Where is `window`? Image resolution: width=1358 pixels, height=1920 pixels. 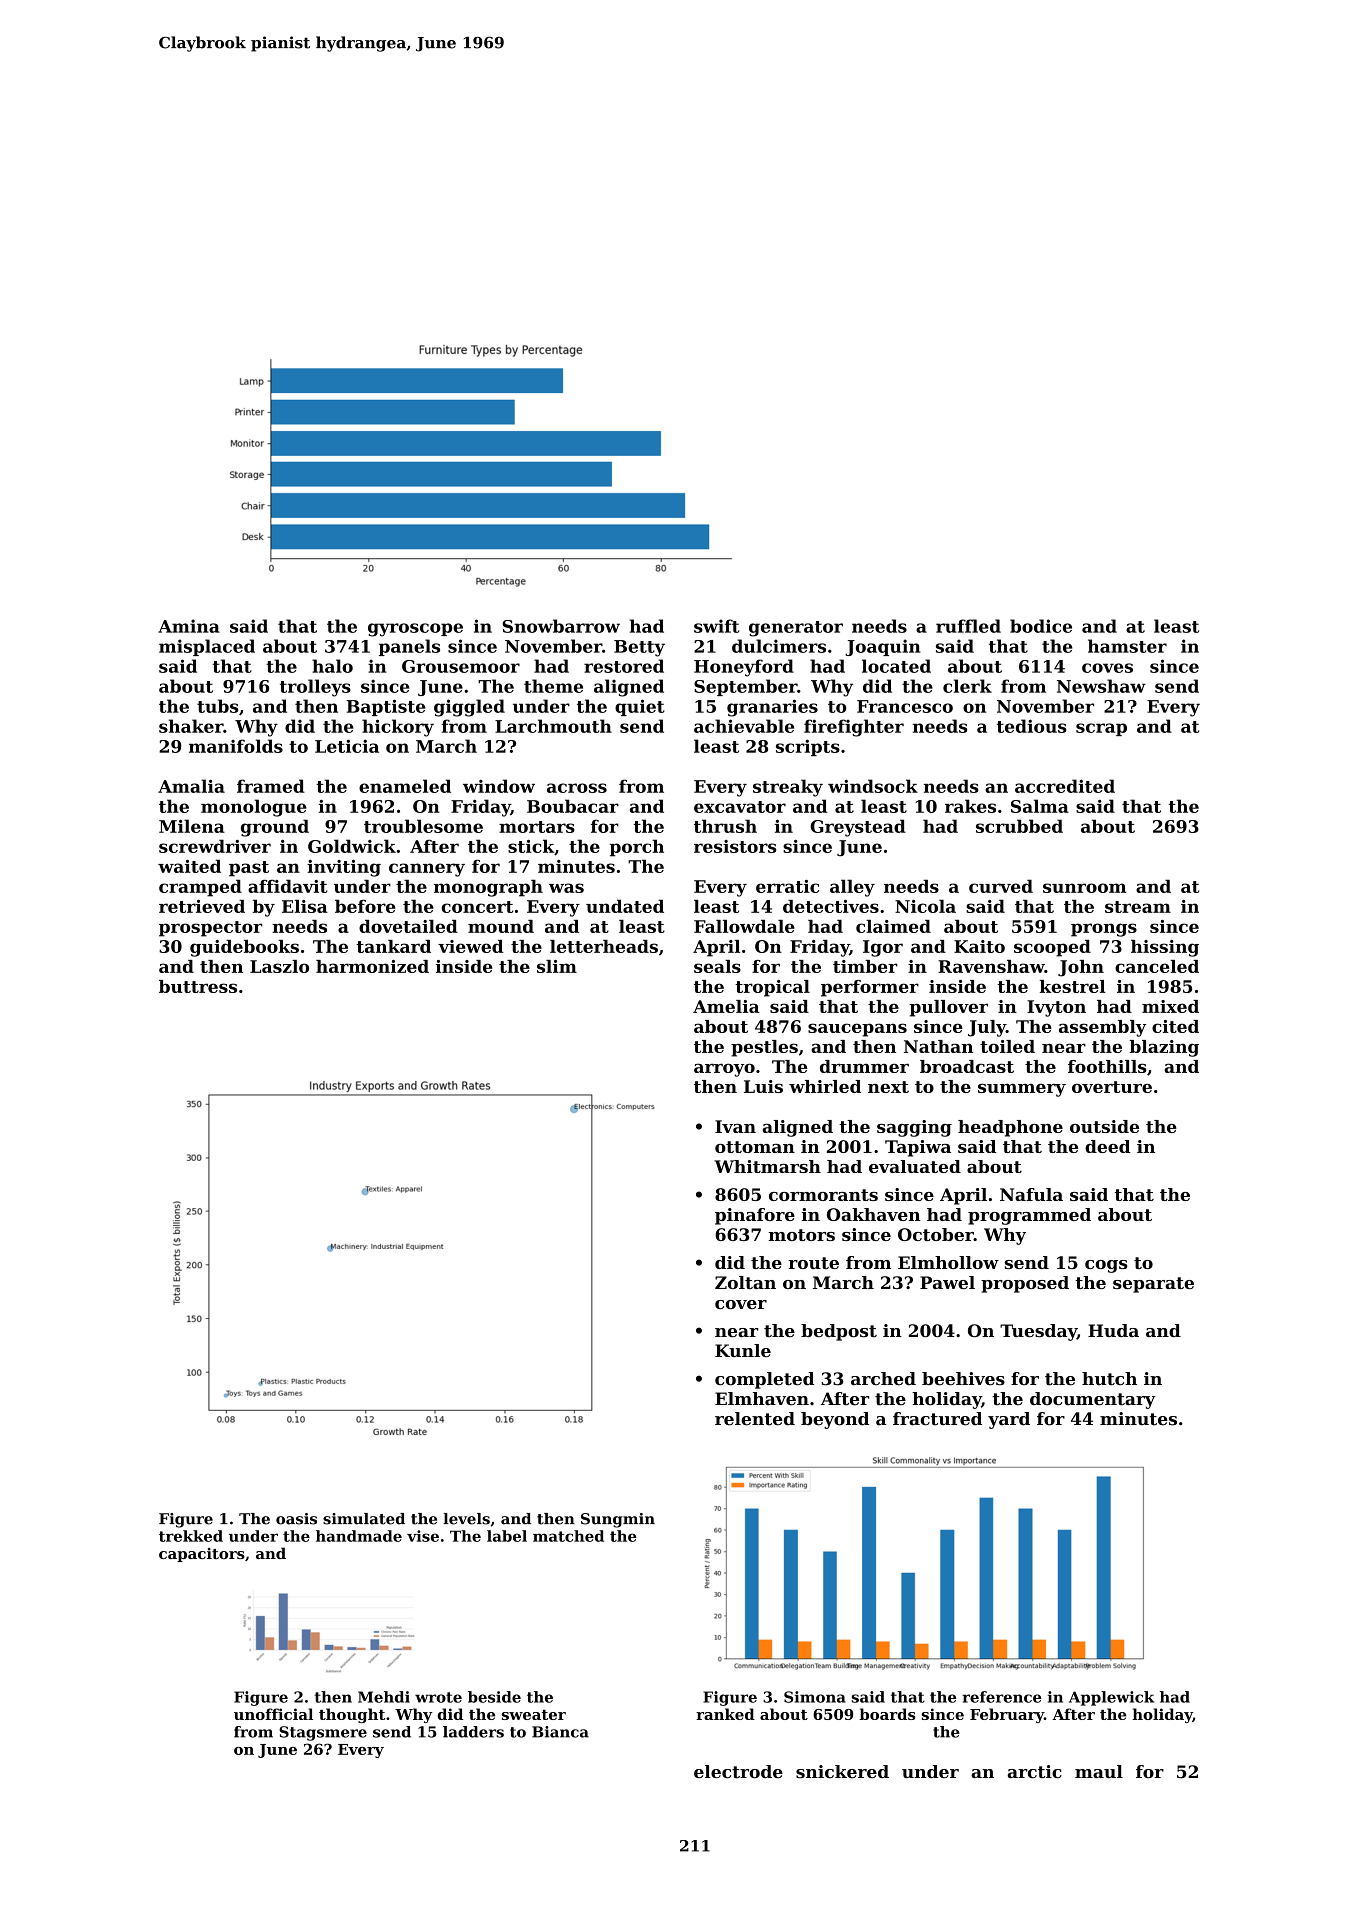
window is located at coordinates (499, 786).
